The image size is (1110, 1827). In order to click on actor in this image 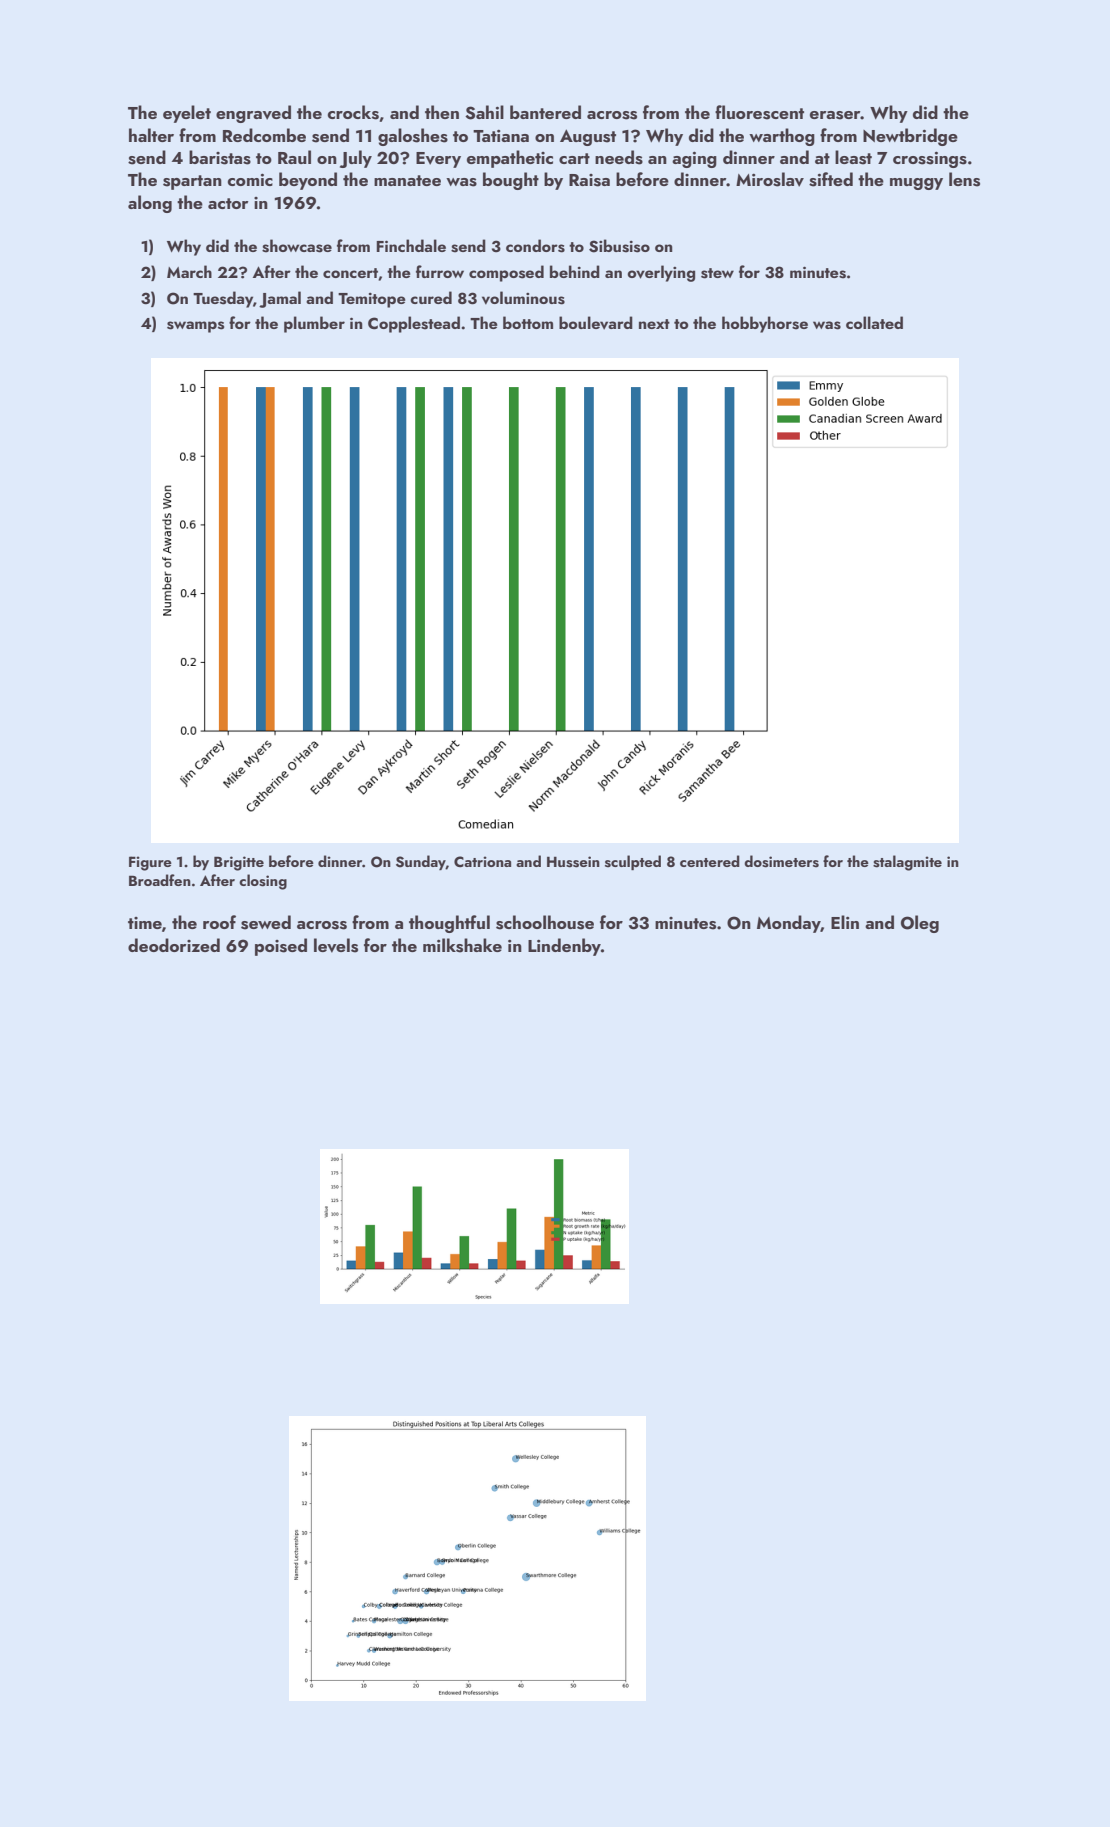, I will do `click(228, 203)`.
